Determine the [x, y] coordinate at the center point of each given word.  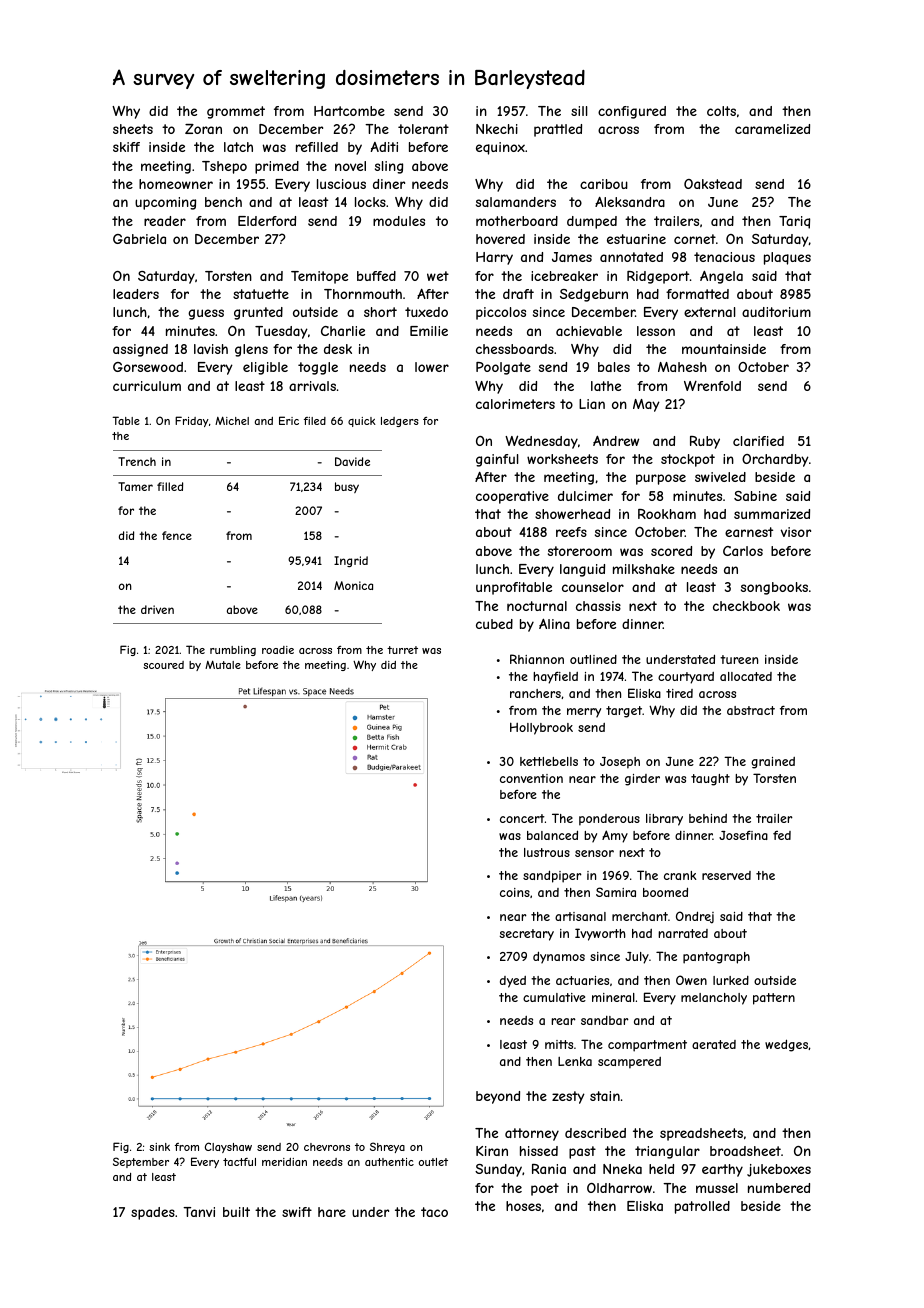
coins [515, 892]
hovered [500, 239]
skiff [126, 147]
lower [432, 367]
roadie [278, 650]
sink [159, 1147]
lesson [656, 331]
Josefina [743, 835]
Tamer [135, 486]
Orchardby [775, 460]
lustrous [547, 852]
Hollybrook [541, 728]
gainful [497, 460]
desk [338, 349]
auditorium [776, 312]
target [624, 712]
